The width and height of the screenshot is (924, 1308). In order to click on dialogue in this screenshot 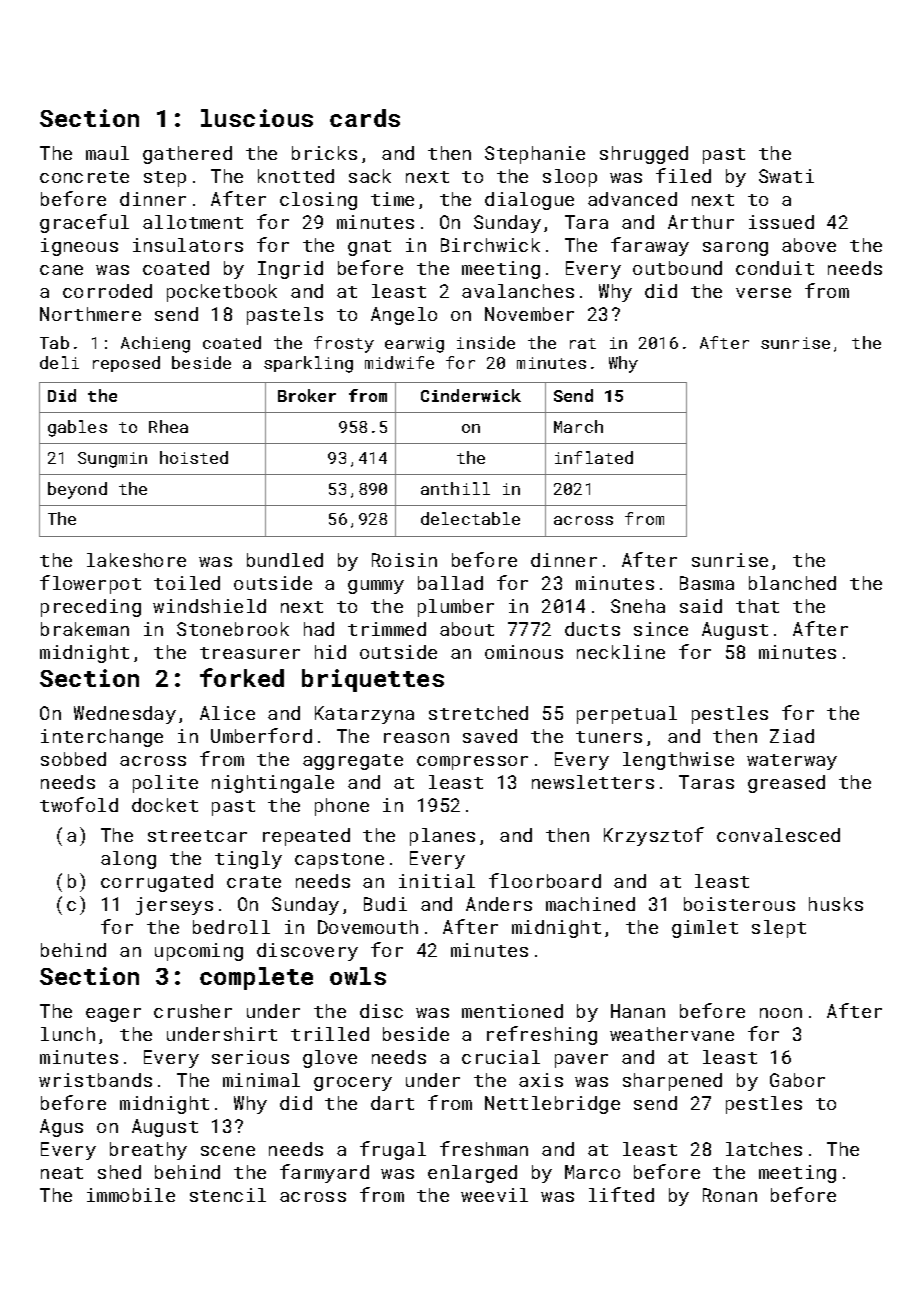, I will do `click(529, 201)`.
